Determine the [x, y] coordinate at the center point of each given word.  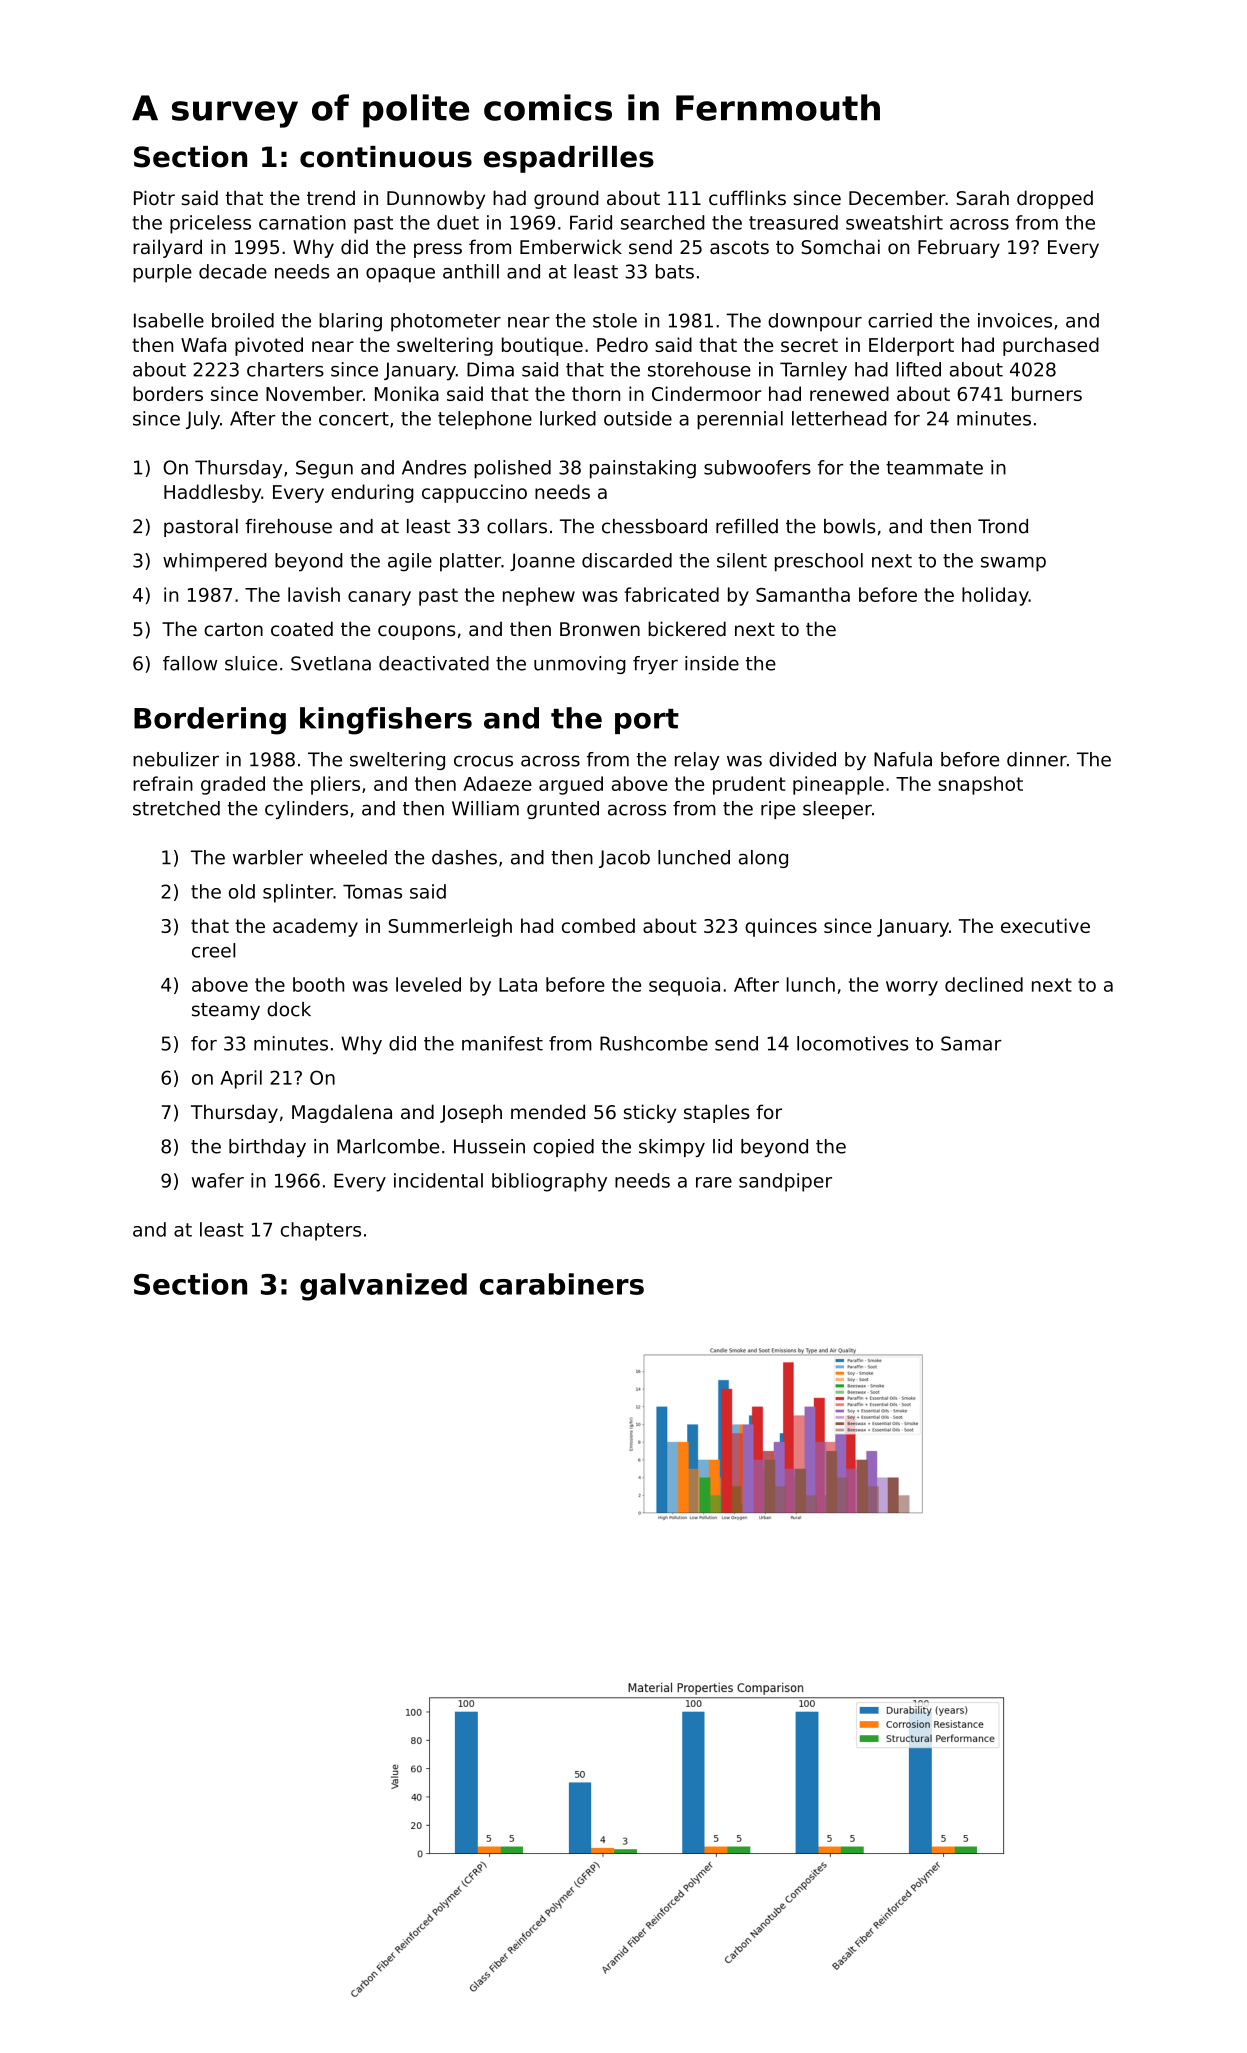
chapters [321, 1231]
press [438, 250]
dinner [1037, 759]
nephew [539, 596]
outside [638, 418]
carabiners [562, 1284]
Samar [971, 1043]
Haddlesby [212, 493]
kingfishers [386, 721]
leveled [428, 984]
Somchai [841, 247]
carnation [302, 222]
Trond [1003, 526]
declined [984, 984]
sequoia [684, 986]
